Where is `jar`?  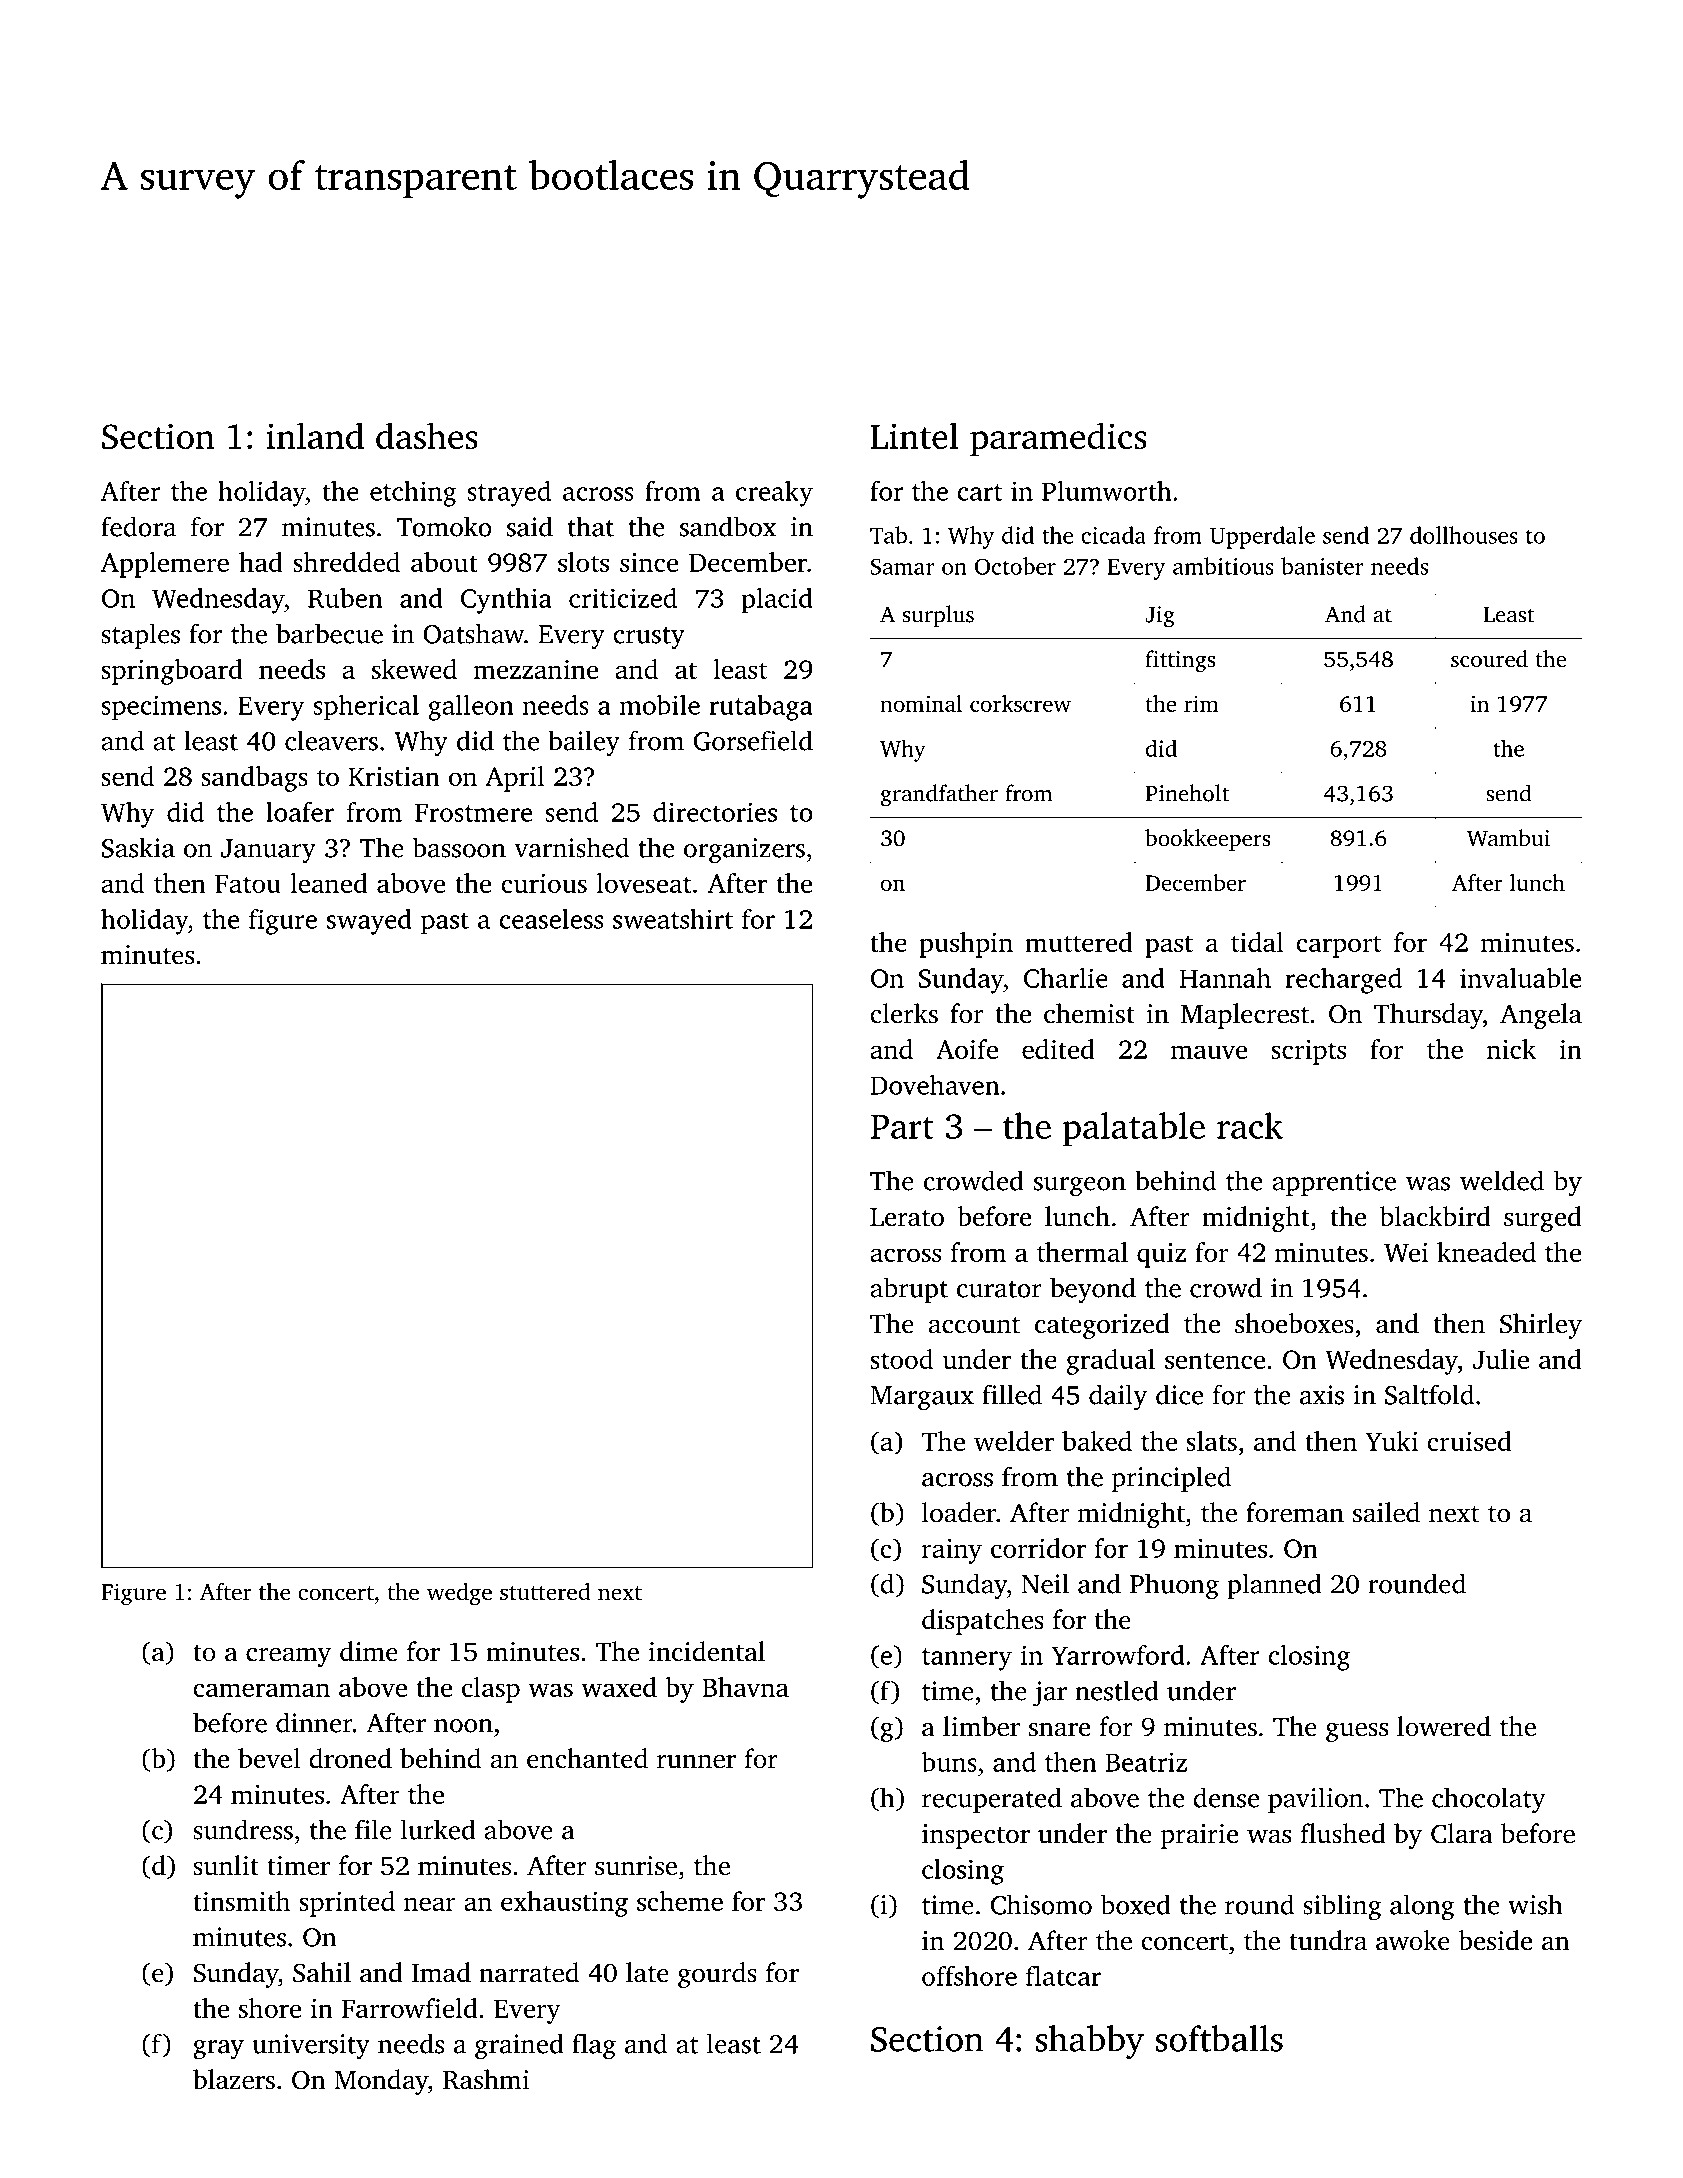
jar is located at coordinates (1050, 1694).
